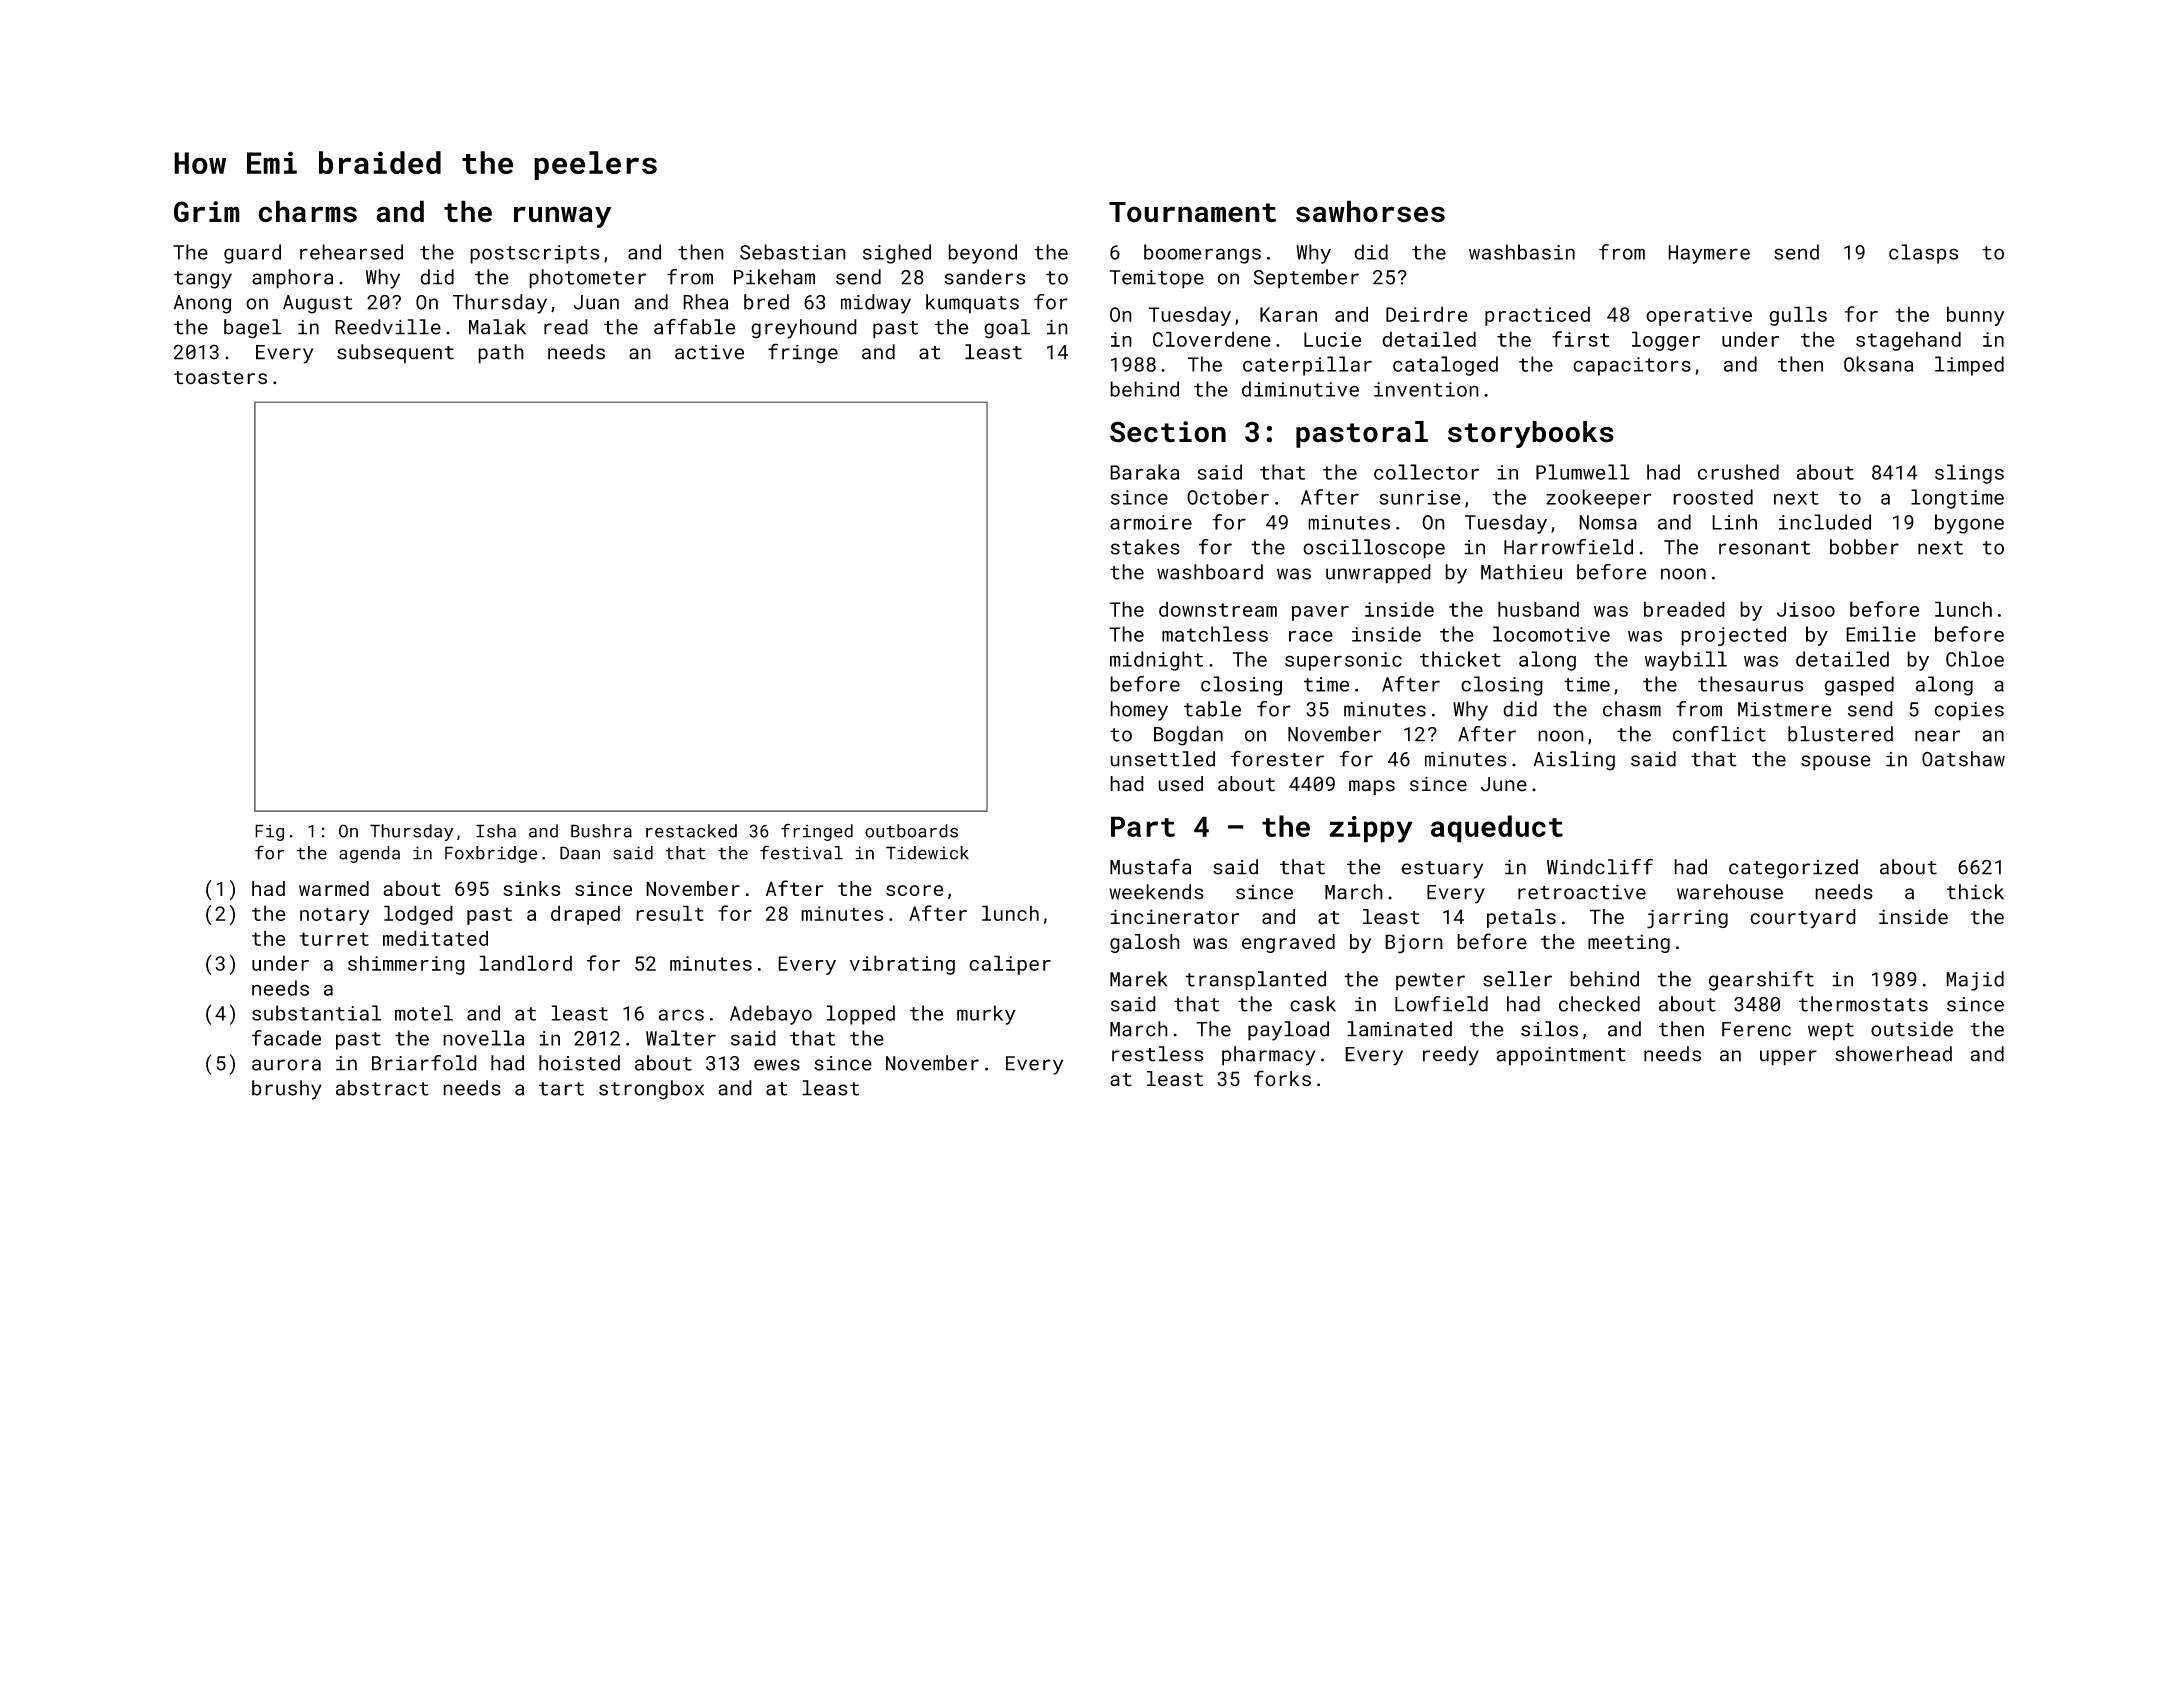 The height and width of the screenshot is (1683, 2178). What do you see at coordinates (1923, 254) in the screenshot?
I see `clasps` at bounding box center [1923, 254].
